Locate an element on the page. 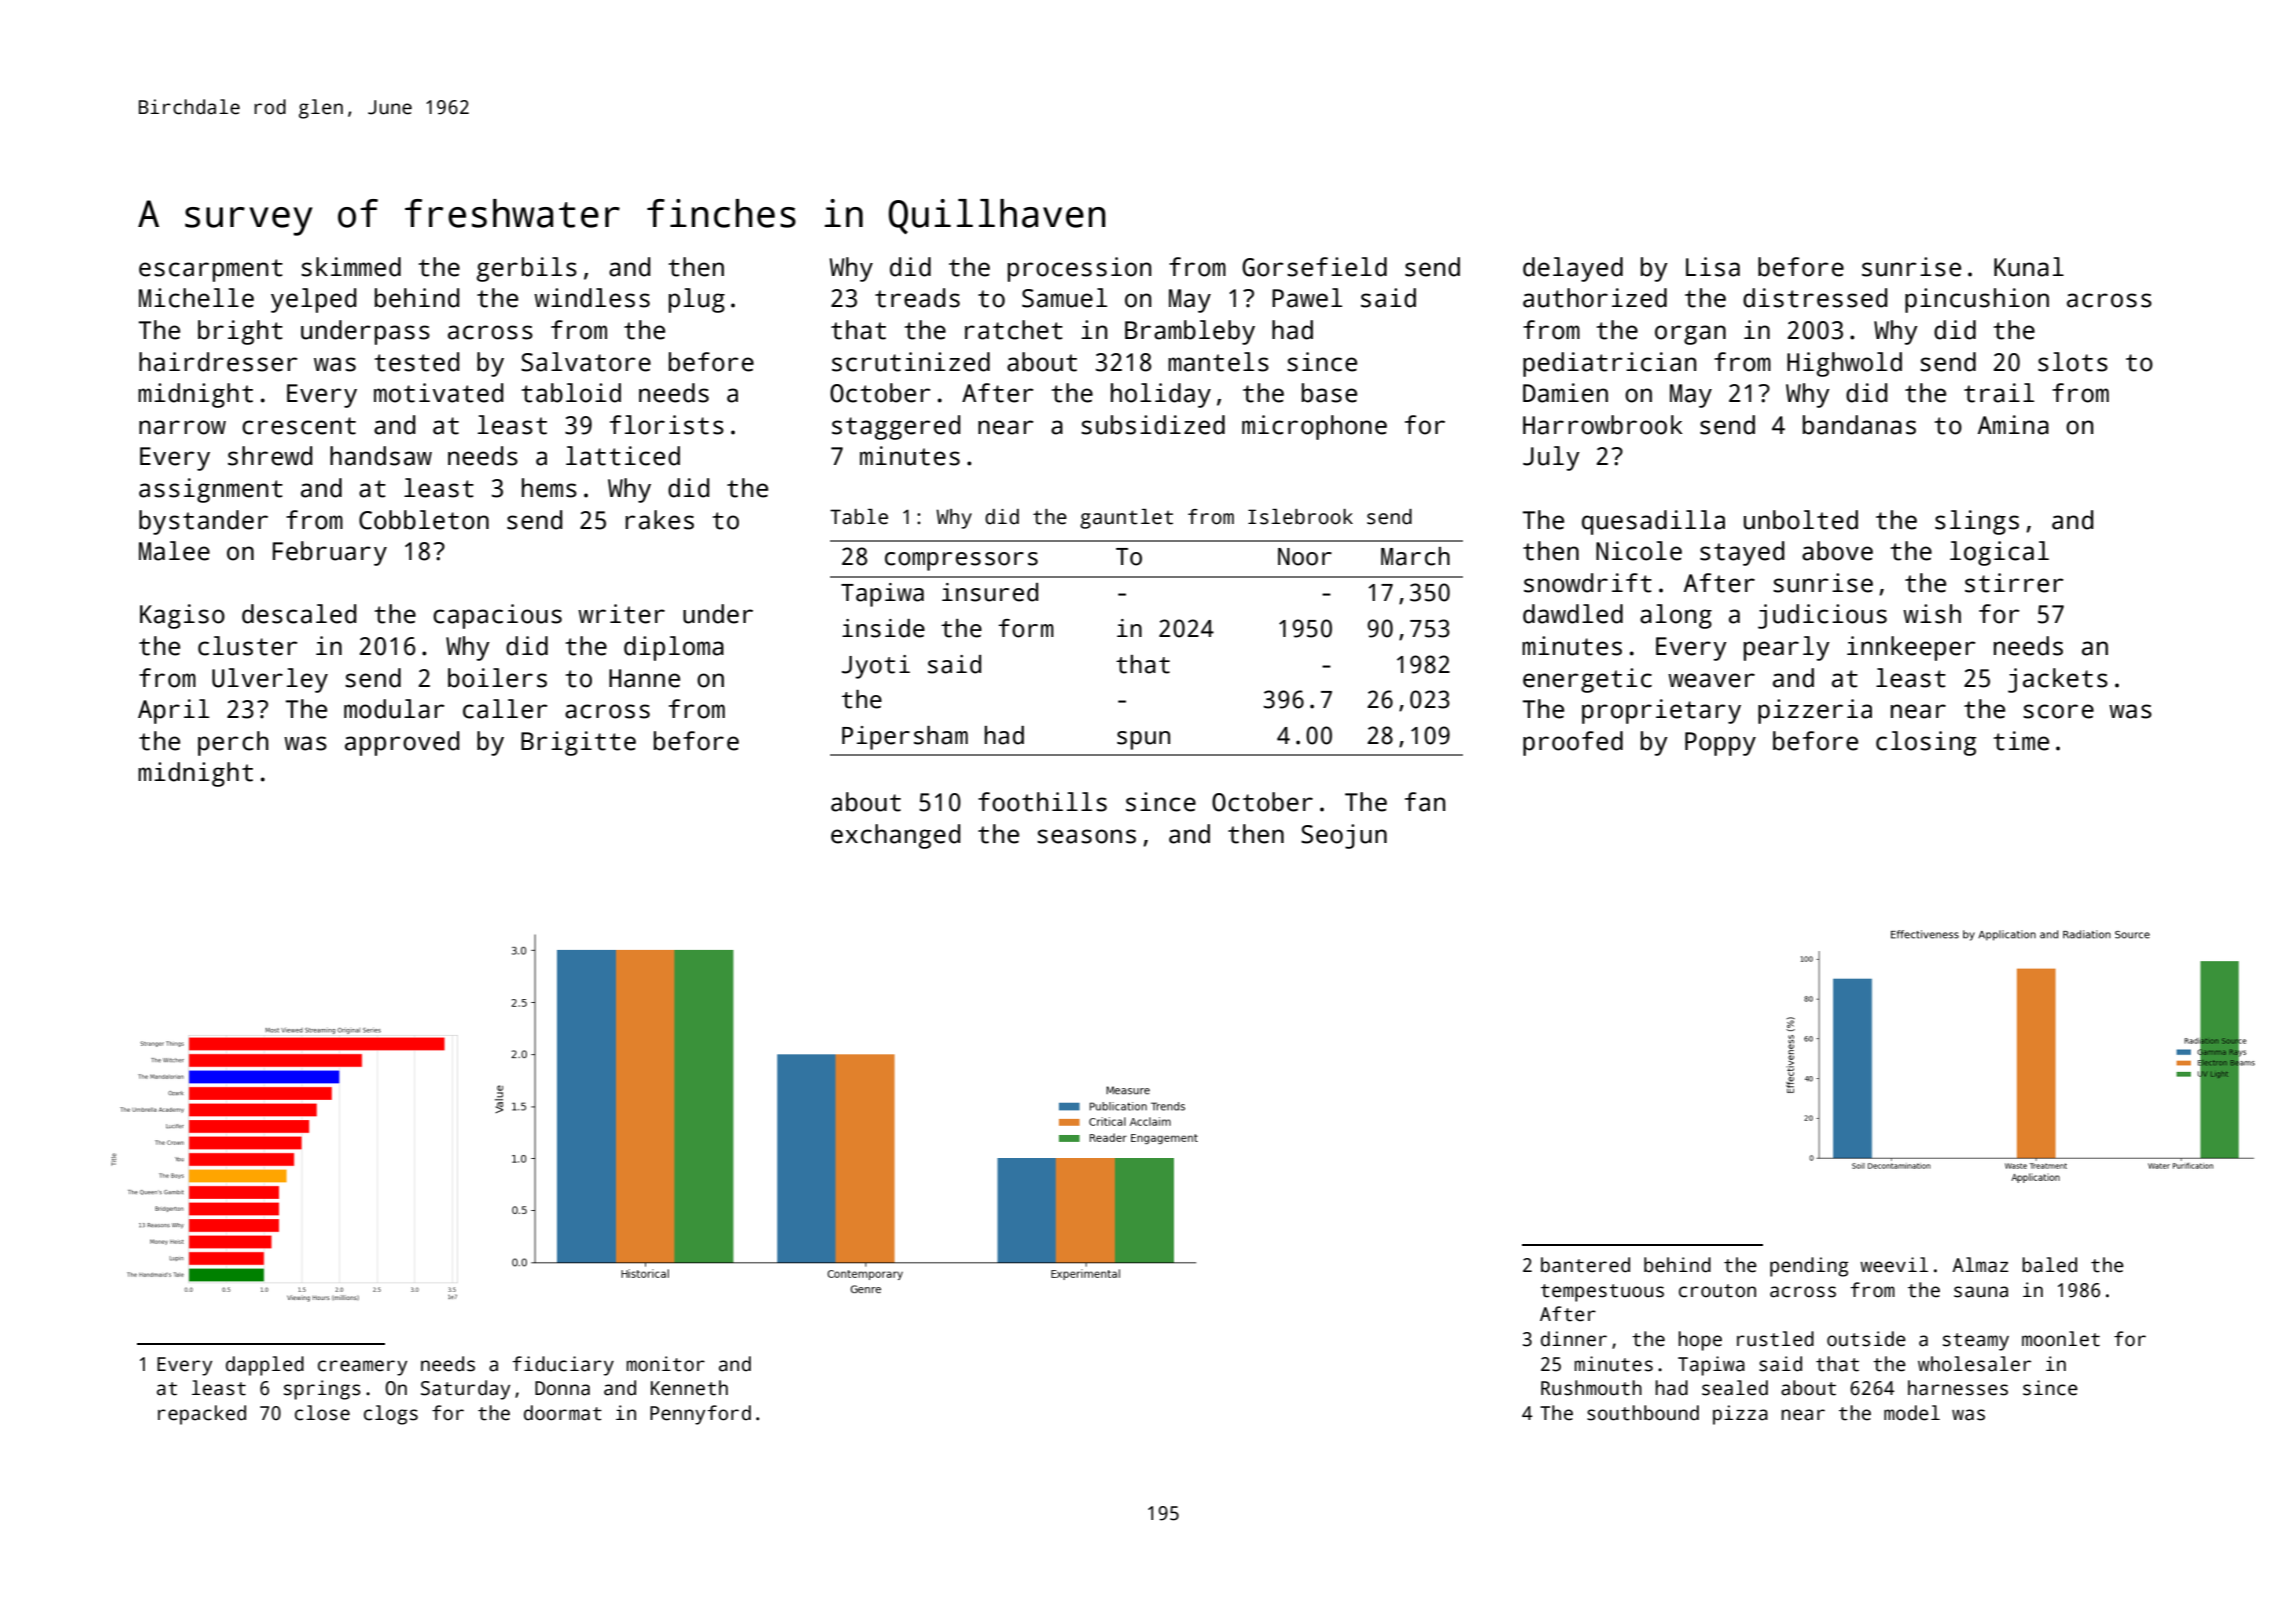 The image size is (2292, 1620). trail is located at coordinates (1999, 393).
